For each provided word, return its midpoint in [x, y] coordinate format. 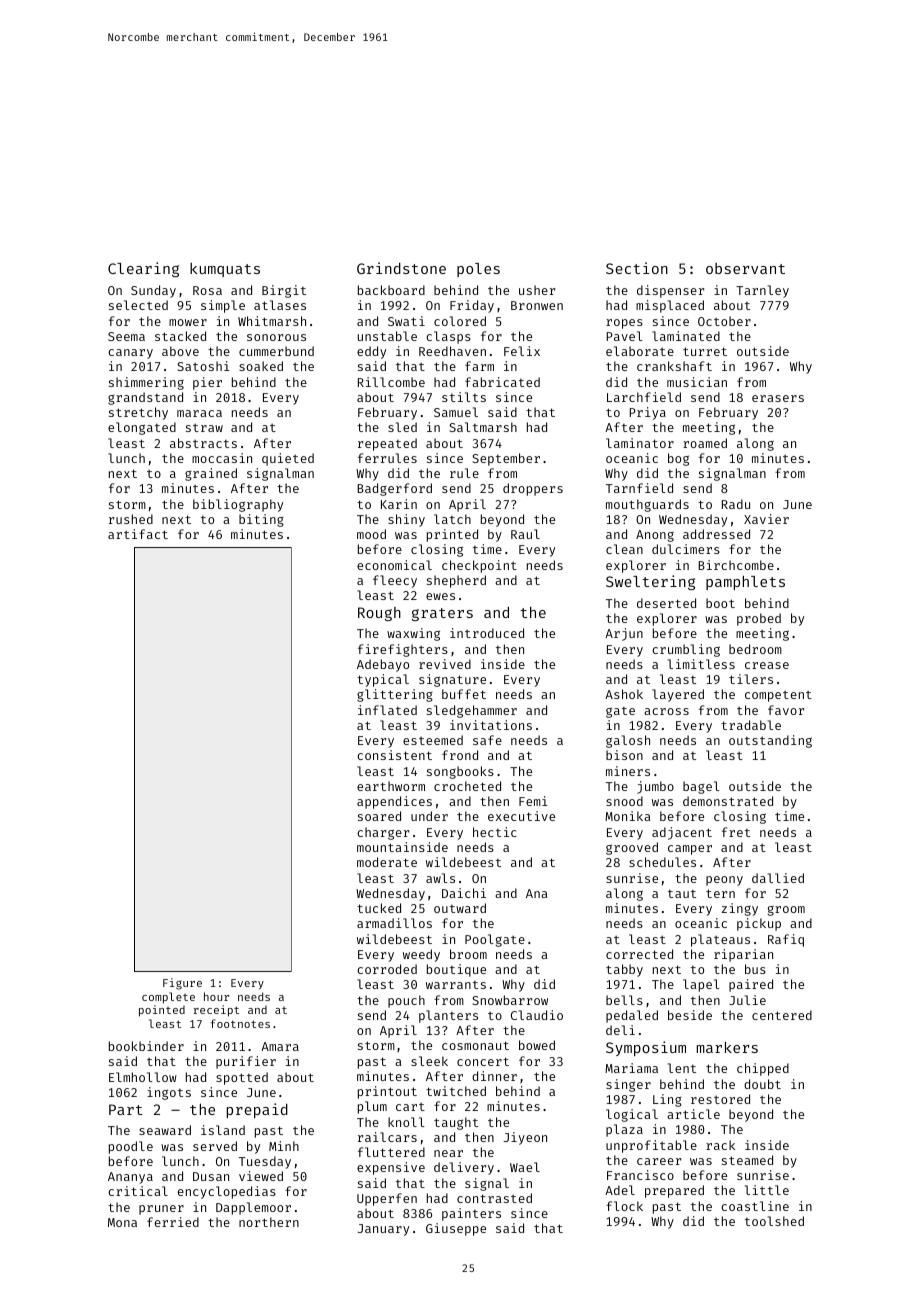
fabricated [502, 382]
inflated [387, 710]
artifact [138, 534]
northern [269, 1222]
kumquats [225, 270]
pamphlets [745, 583]
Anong [655, 536]
